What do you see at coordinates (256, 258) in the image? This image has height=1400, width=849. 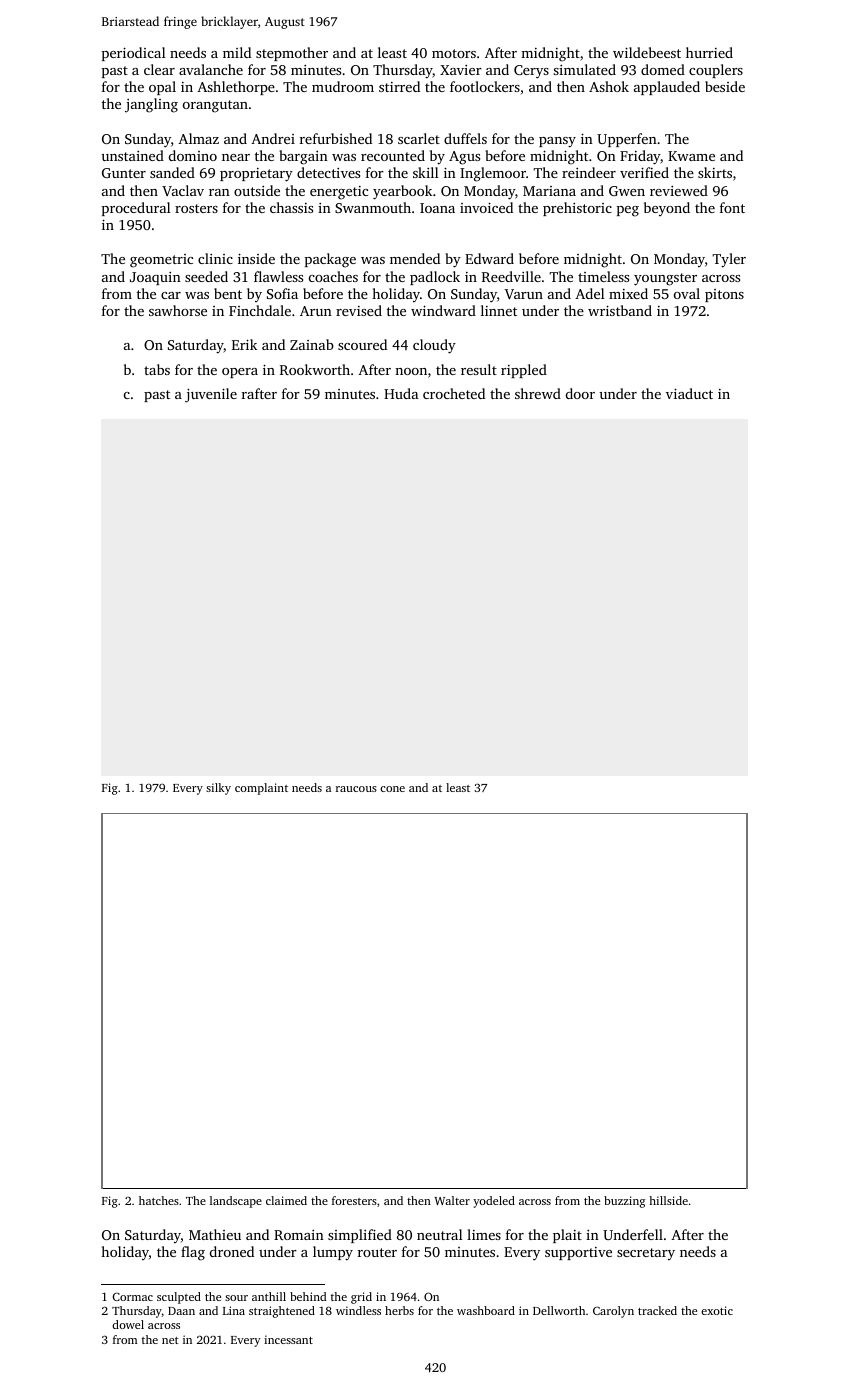 I see `inside` at bounding box center [256, 258].
